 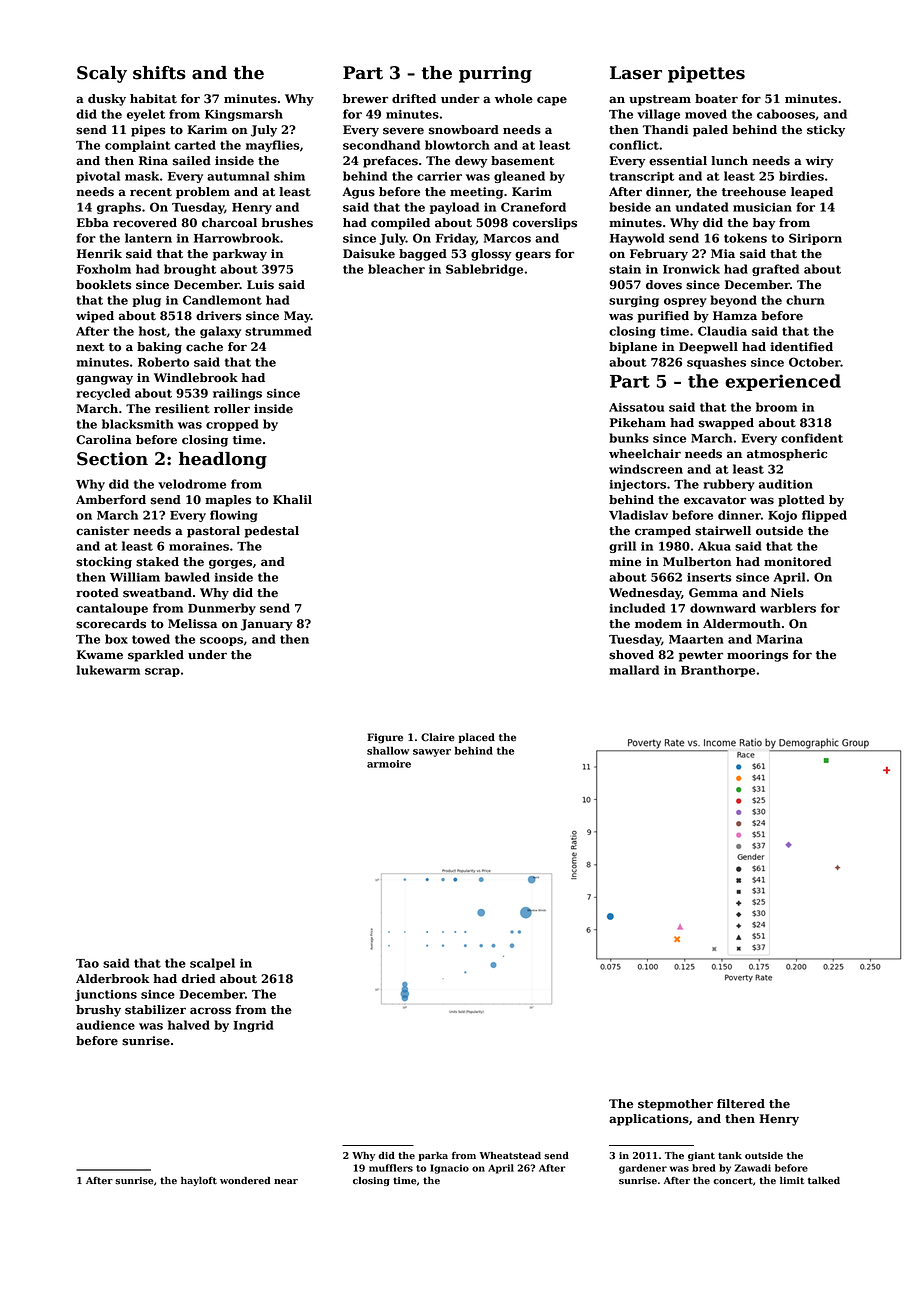 What do you see at coordinates (675, 1105) in the page?
I see `stepmother` at bounding box center [675, 1105].
